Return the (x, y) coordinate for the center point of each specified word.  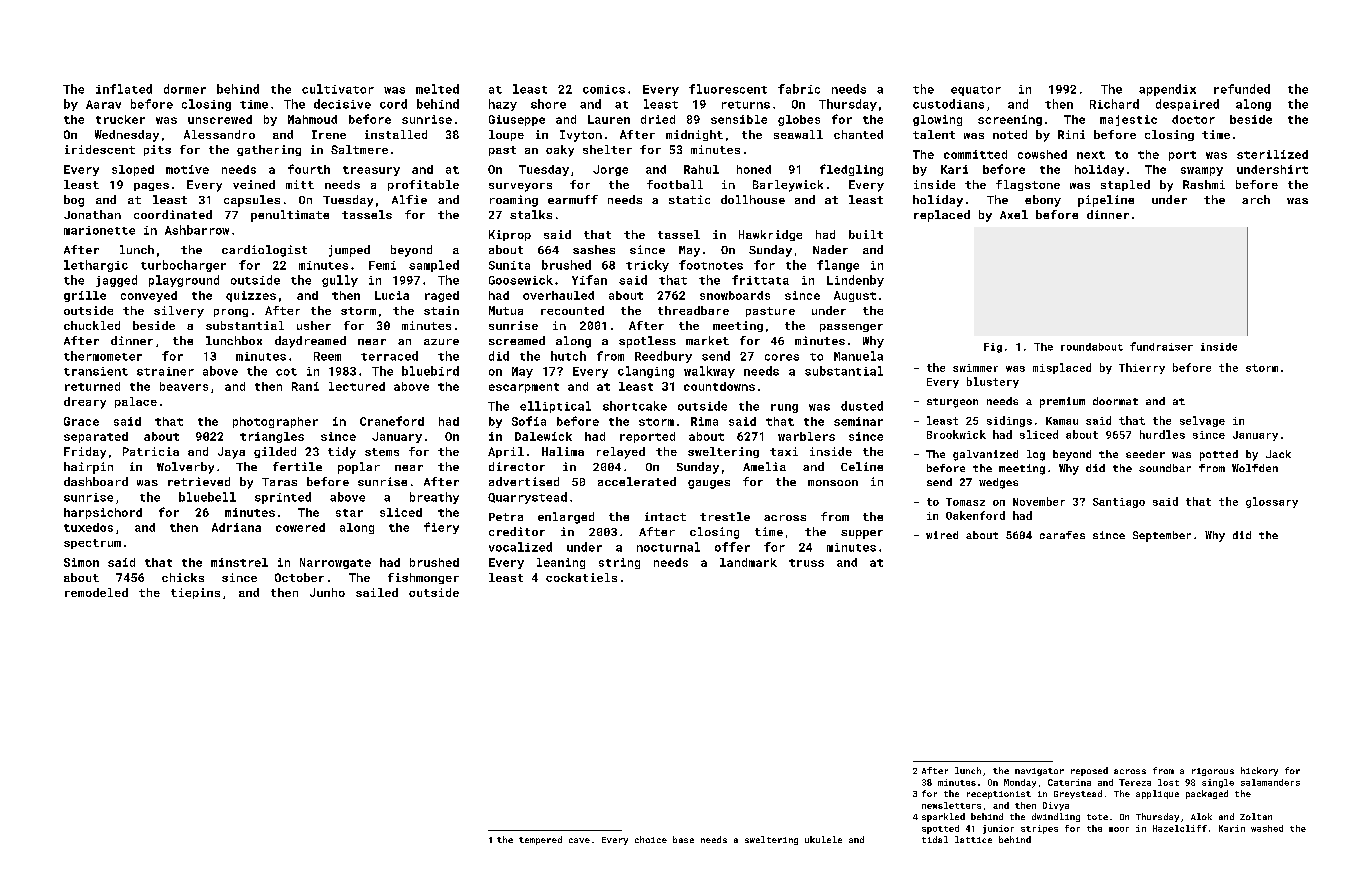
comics (604, 89)
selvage (1202, 421)
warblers (806, 436)
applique (1157, 794)
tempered (540, 840)
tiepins (195, 593)
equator (976, 91)
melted (437, 89)
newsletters (951, 805)
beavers (184, 386)
